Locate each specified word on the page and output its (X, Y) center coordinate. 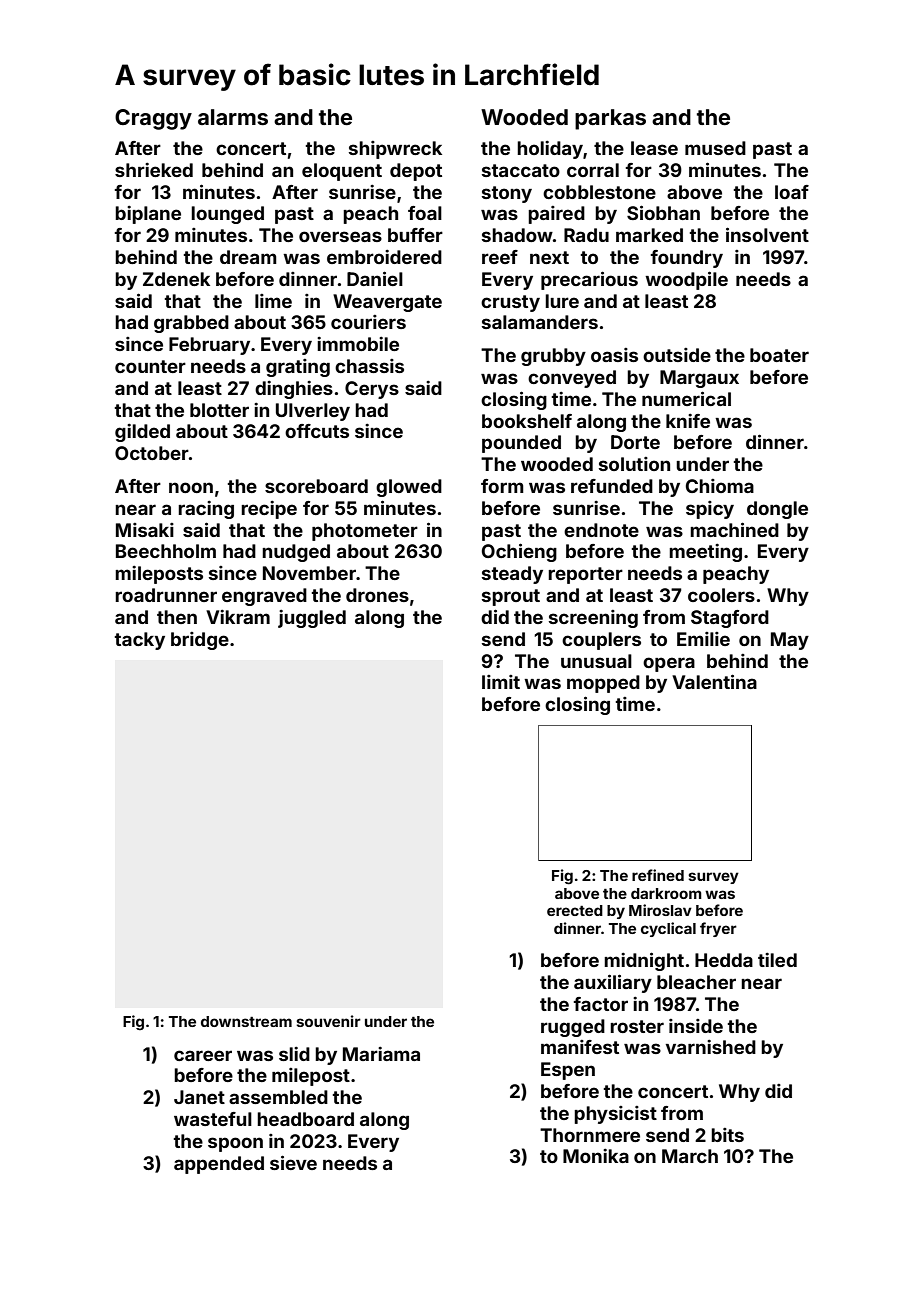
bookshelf (527, 421)
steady (512, 575)
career (203, 1055)
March (690, 1156)
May (790, 641)
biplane (148, 215)
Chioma (720, 486)
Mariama (381, 1054)
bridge (200, 641)
